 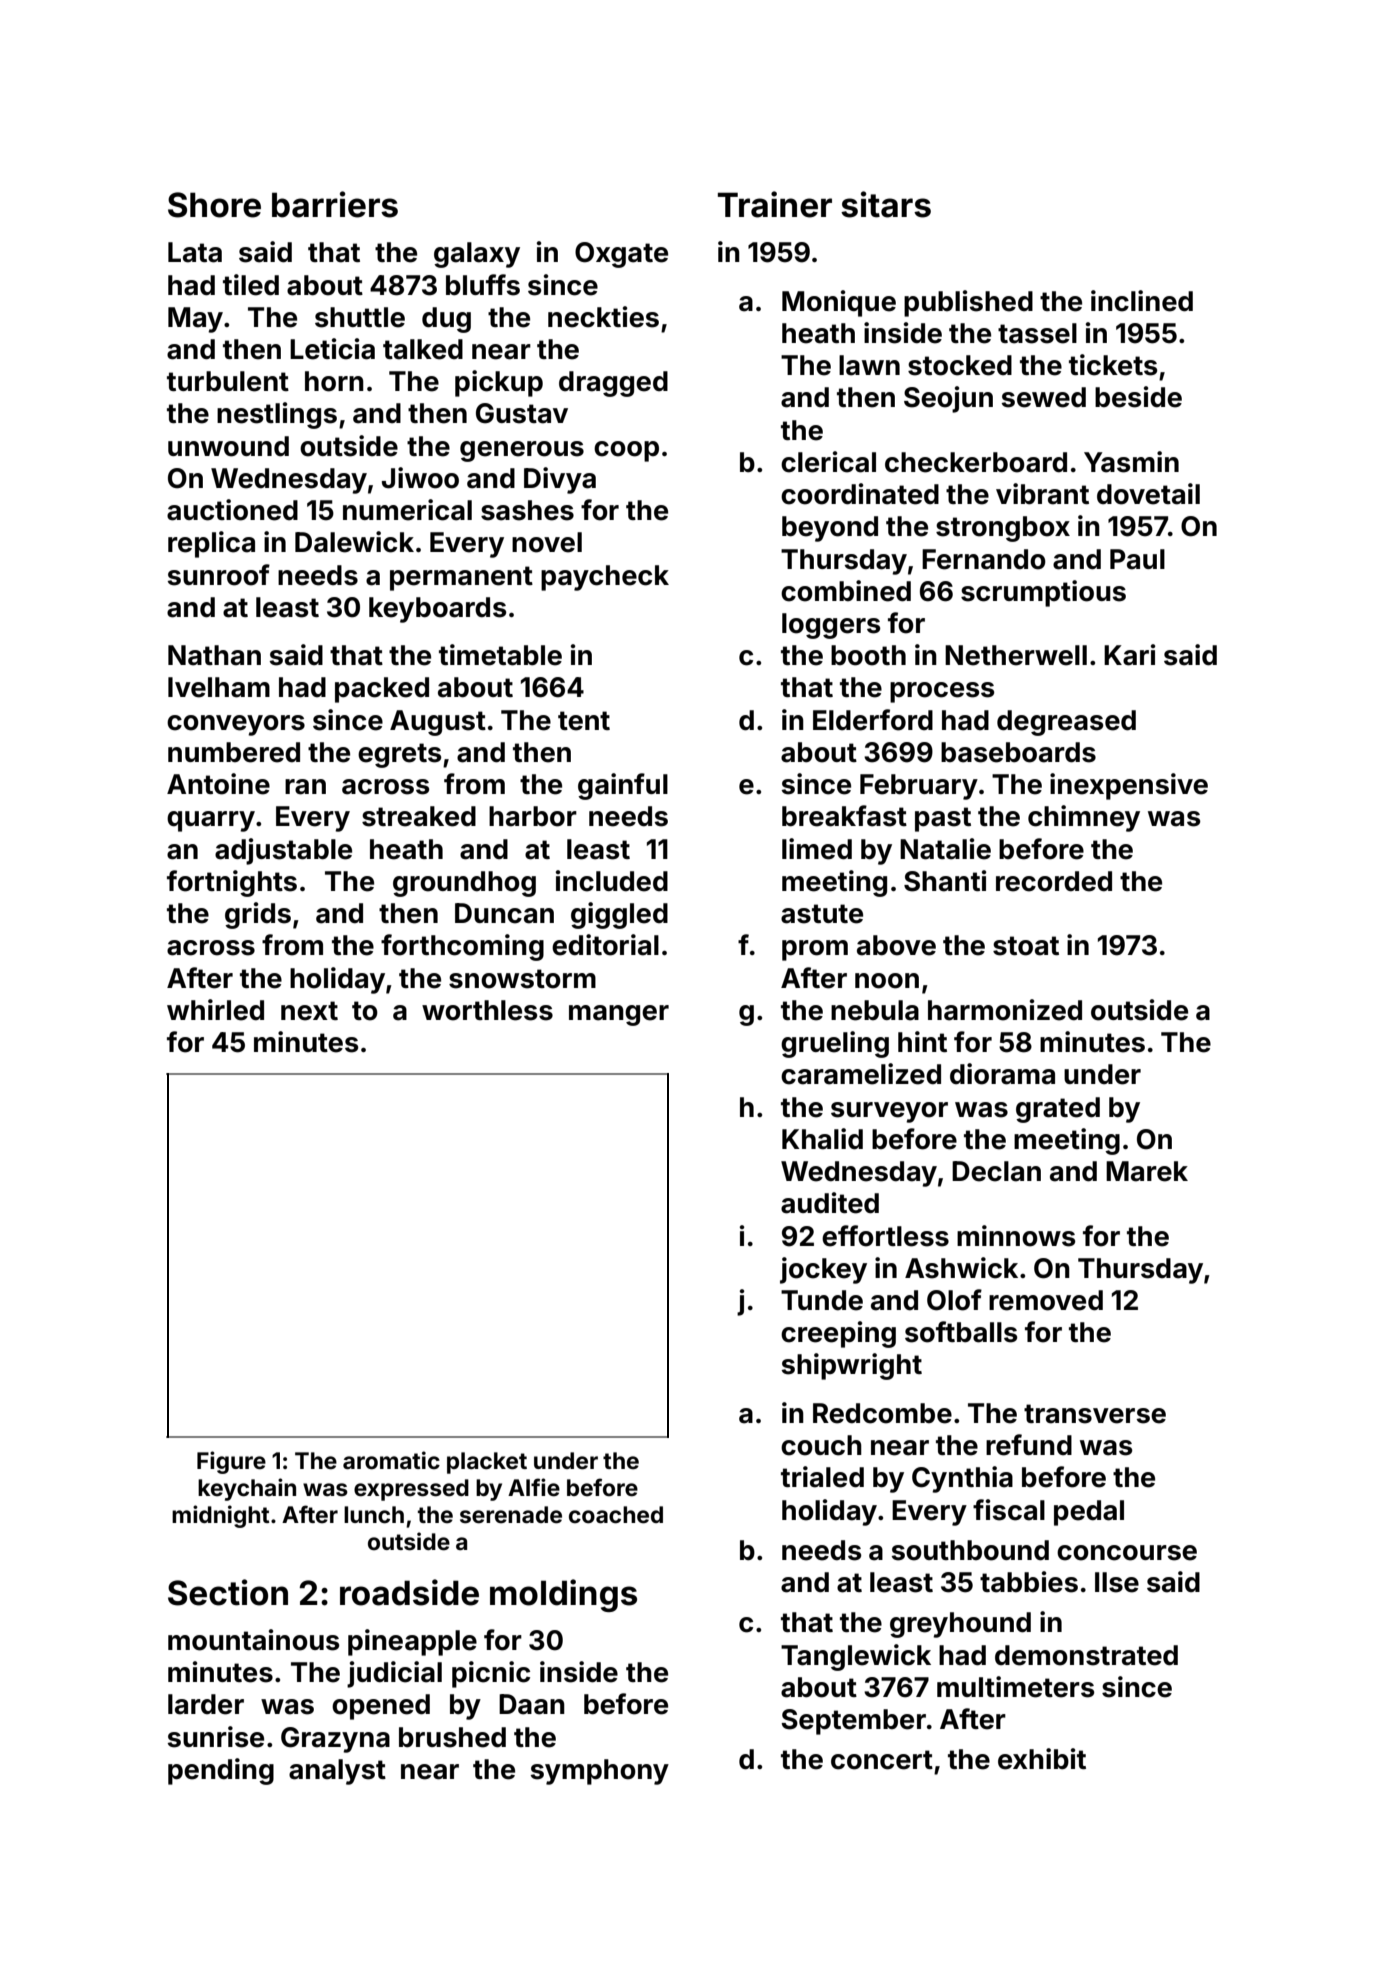 I want to click on pending, so click(x=221, y=1771).
